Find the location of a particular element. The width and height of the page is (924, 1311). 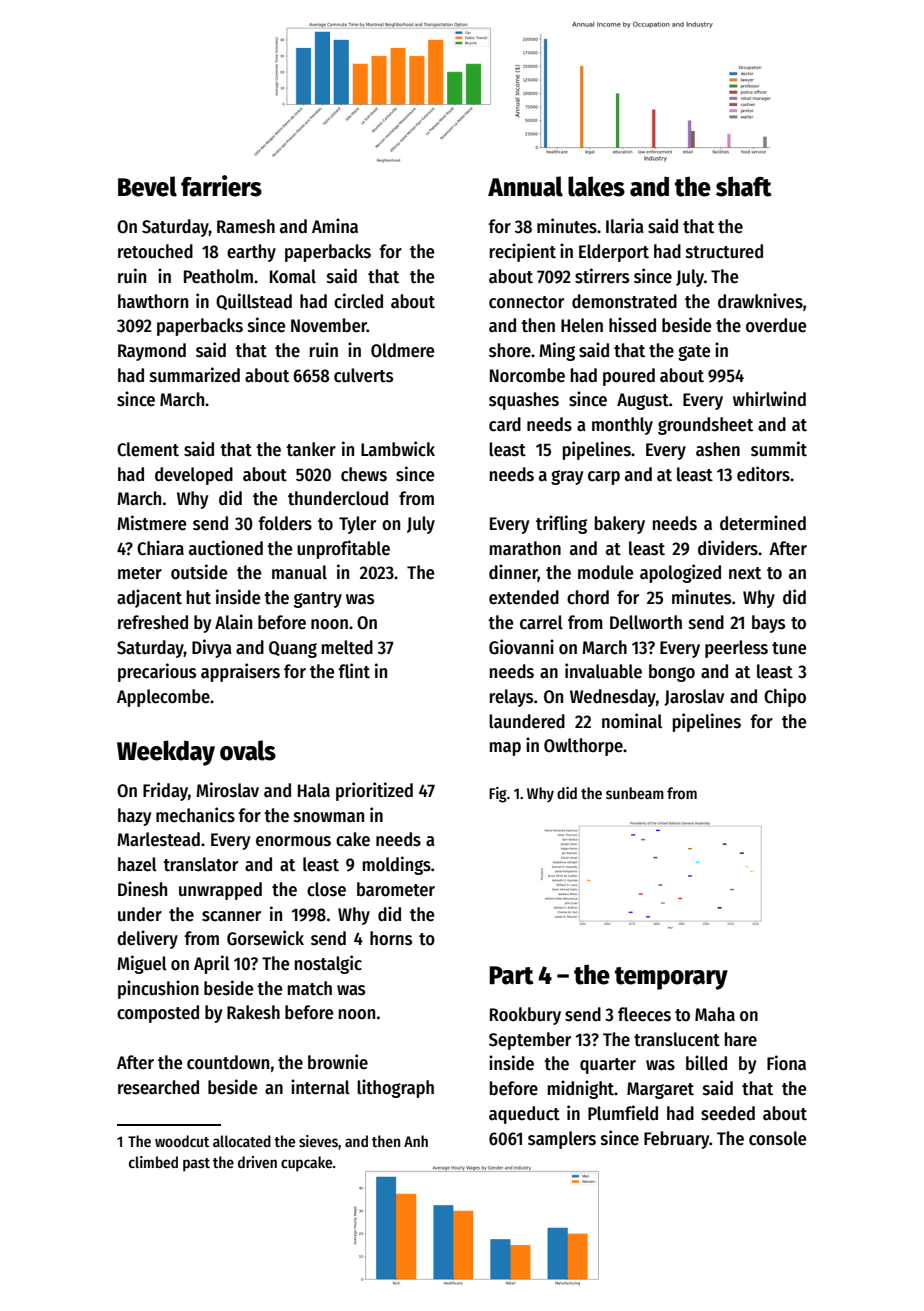

researched is located at coordinates (158, 1087).
